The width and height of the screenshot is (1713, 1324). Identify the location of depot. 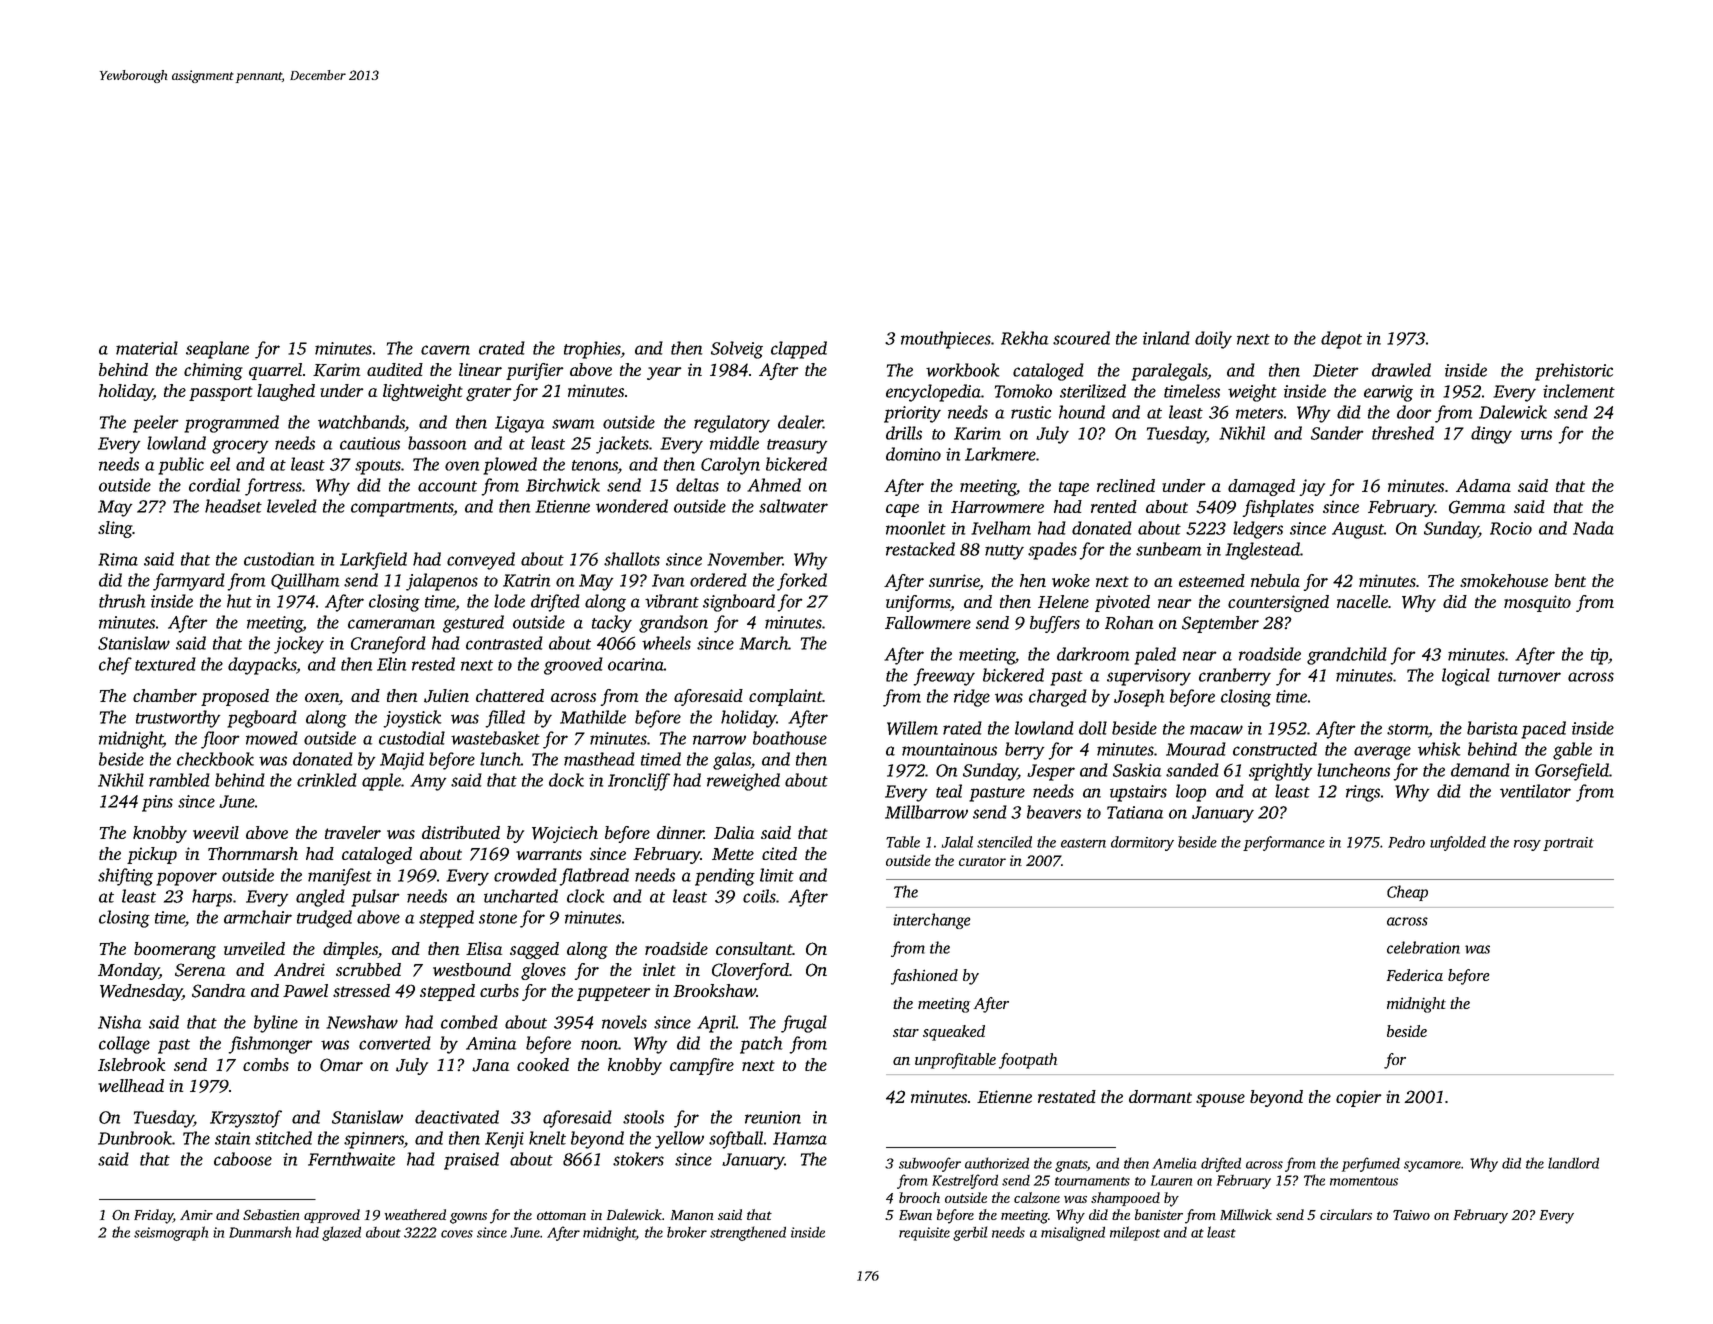
(1341, 340).
